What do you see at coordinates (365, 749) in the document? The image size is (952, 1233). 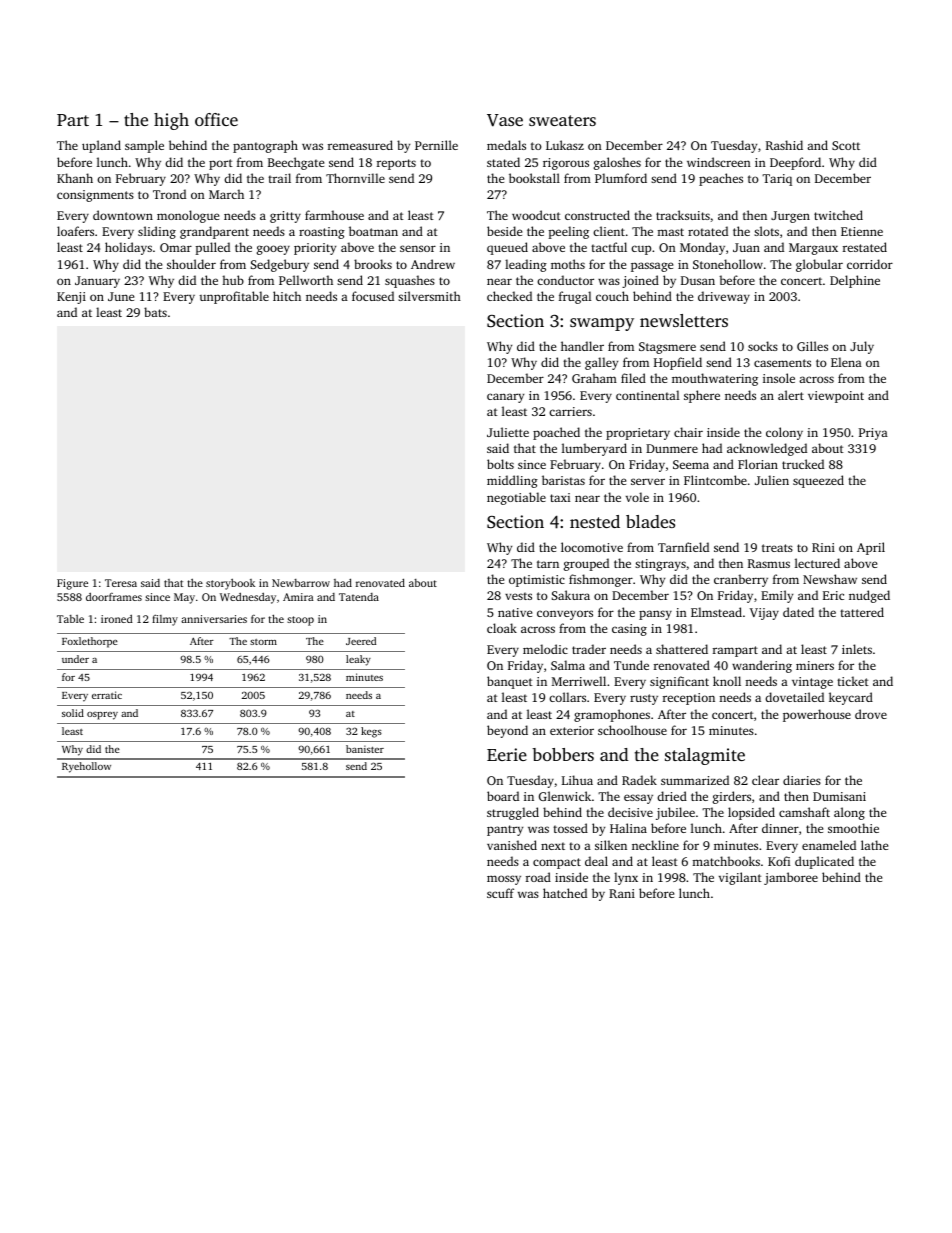 I see `banister` at bounding box center [365, 749].
